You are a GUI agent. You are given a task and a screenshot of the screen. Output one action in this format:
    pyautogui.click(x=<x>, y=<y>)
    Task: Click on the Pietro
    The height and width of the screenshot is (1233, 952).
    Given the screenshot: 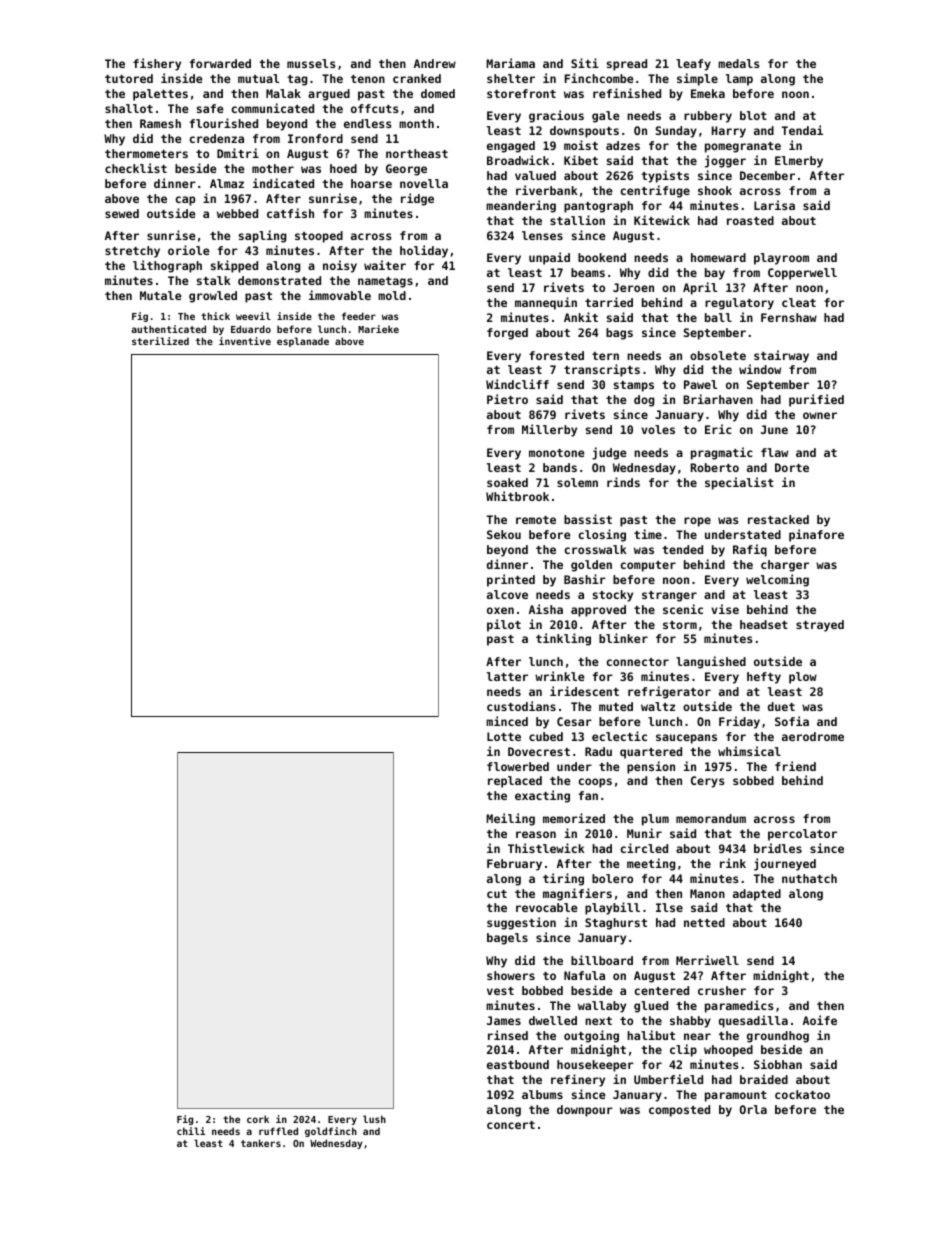 What is the action you would take?
    pyautogui.click(x=507, y=399)
